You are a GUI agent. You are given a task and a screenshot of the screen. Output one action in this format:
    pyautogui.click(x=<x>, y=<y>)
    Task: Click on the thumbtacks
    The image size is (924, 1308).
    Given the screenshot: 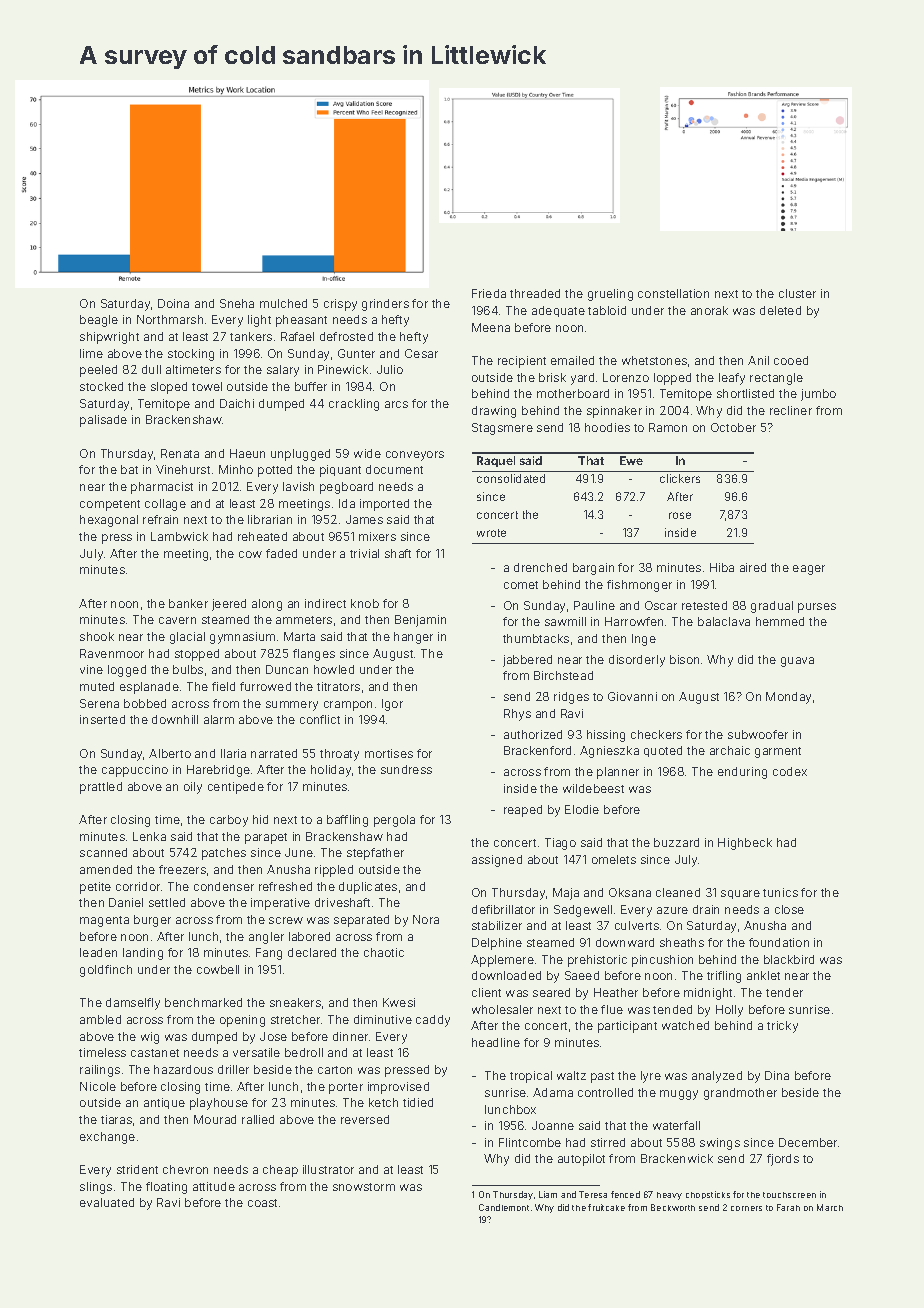 What is the action you would take?
    pyautogui.click(x=536, y=638)
